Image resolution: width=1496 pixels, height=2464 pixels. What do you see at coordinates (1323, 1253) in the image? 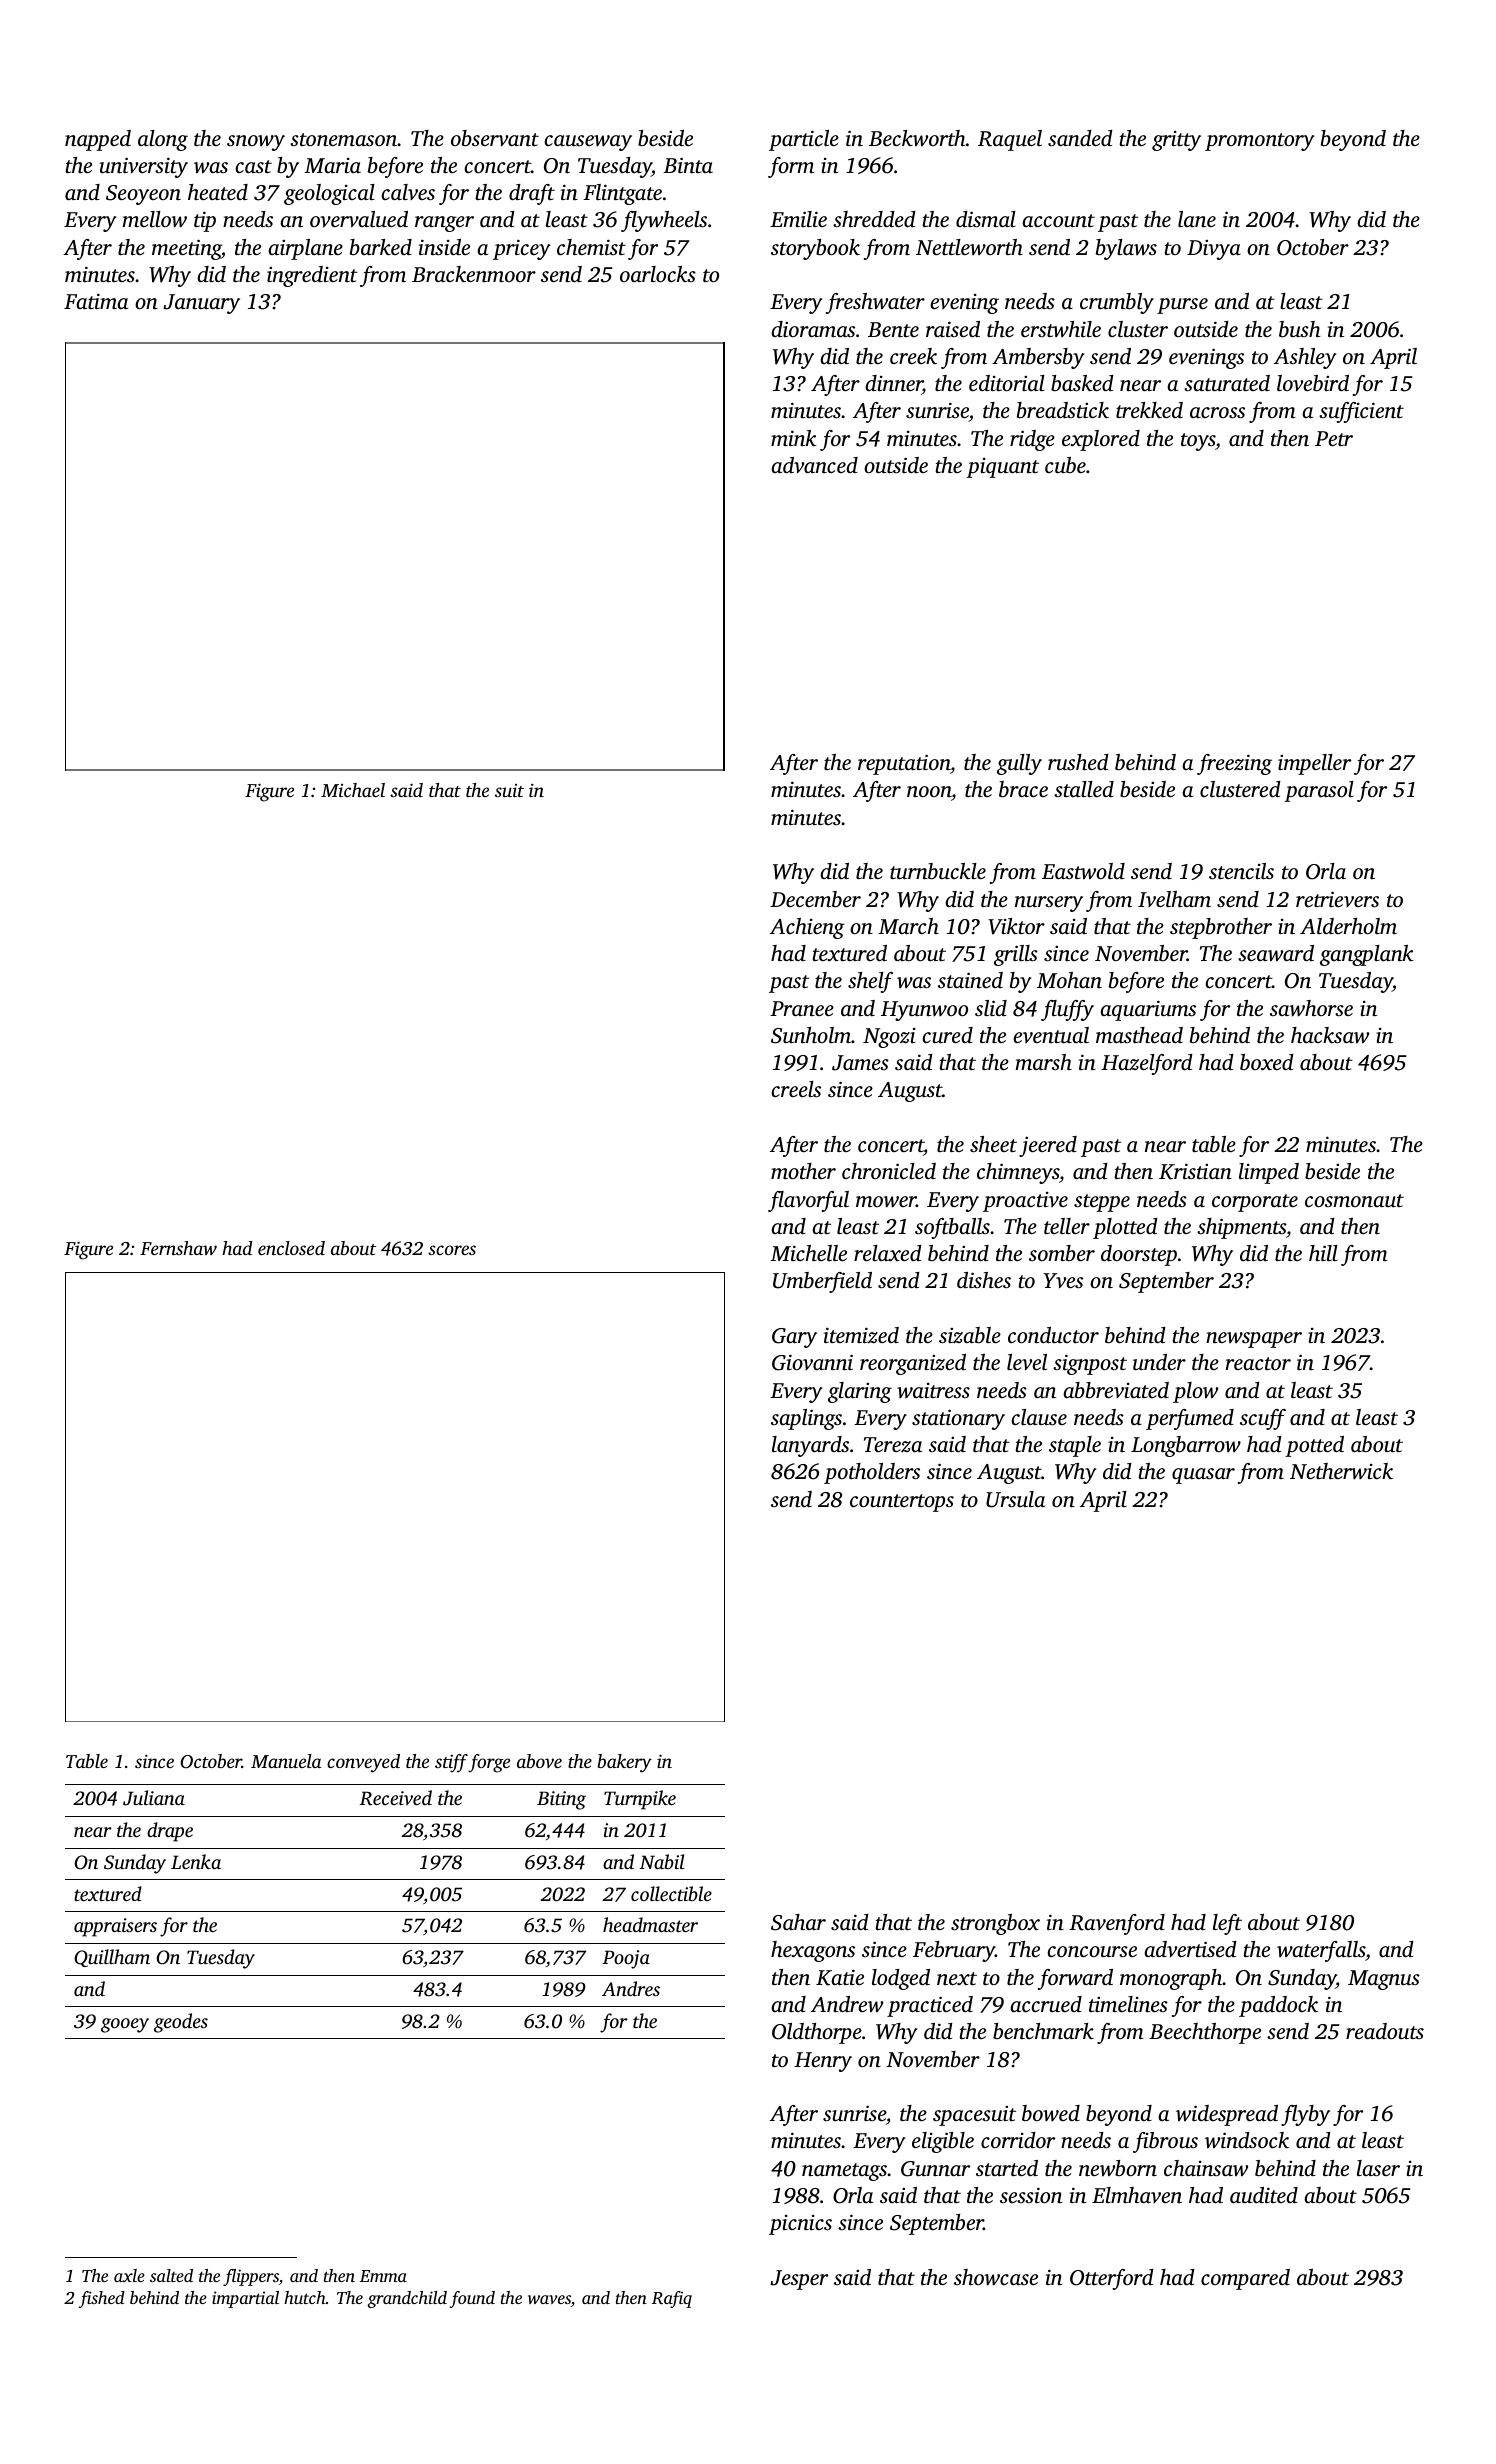
I see `hill` at bounding box center [1323, 1253].
